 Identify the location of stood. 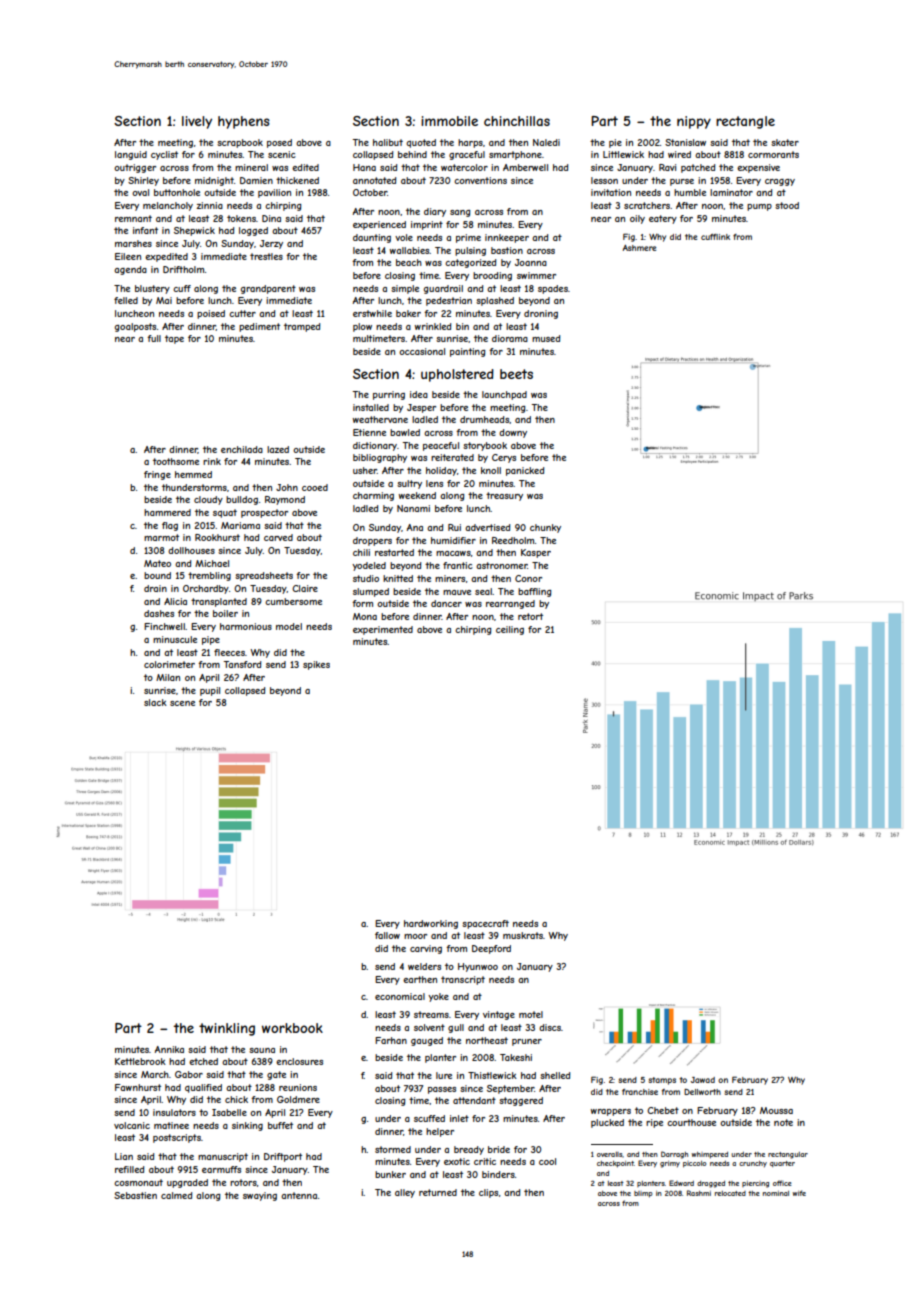
(787, 205).
